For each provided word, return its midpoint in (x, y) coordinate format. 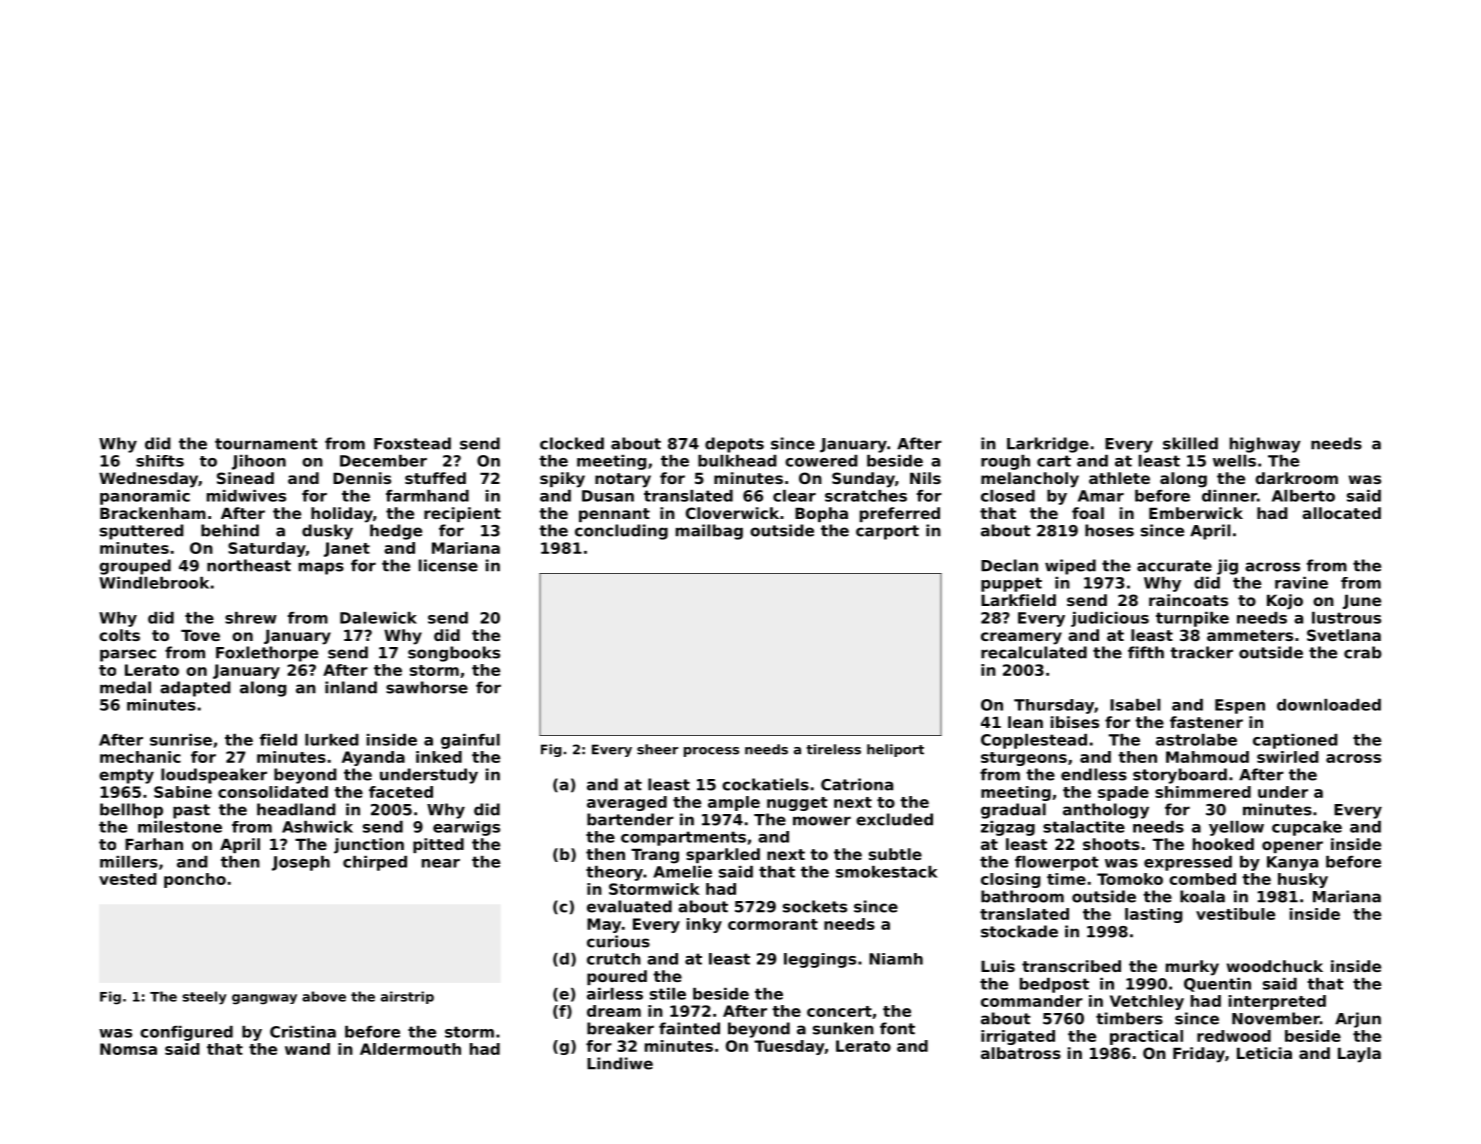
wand (307, 1049)
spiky (562, 480)
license (448, 565)
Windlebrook (154, 583)
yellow (1236, 828)
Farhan (154, 844)
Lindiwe (620, 1063)
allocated (1341, 513)
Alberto (1303, 496)
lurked (332, 740)
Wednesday (148, 480)
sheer (657, 749)
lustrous (1346, 618)
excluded (894, 819)
